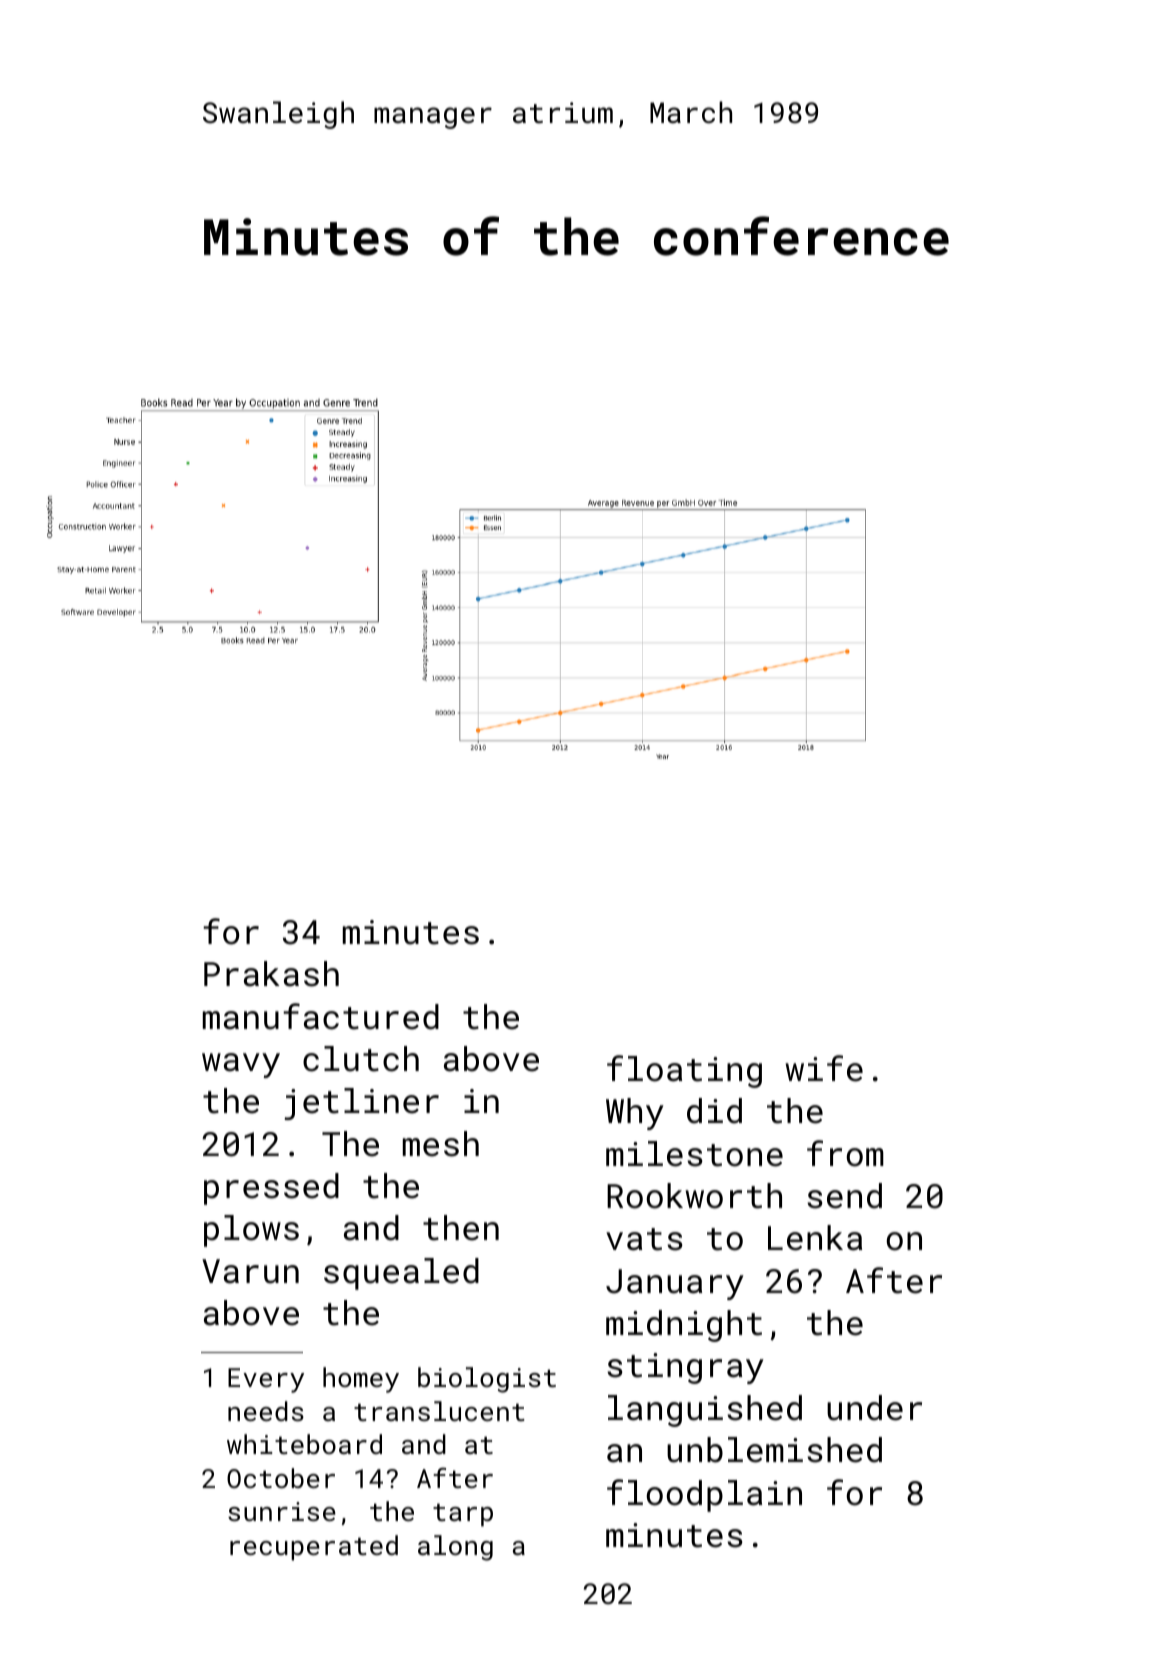 The height and width of the document is (1654, 1165). I want to click on squealed, so click(401, 1274).
